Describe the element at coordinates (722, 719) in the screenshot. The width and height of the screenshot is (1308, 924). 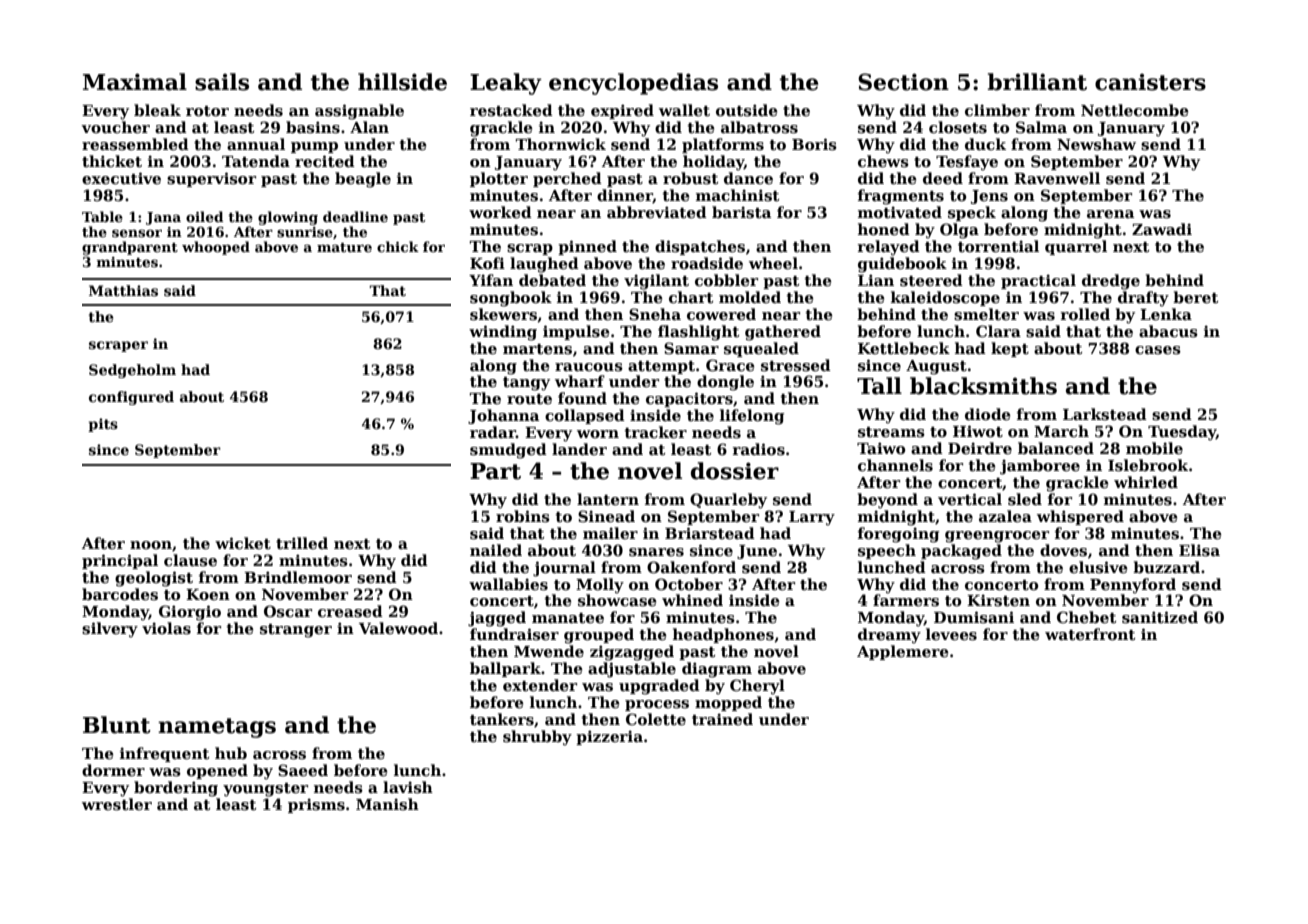
I see `trained` at that location.
